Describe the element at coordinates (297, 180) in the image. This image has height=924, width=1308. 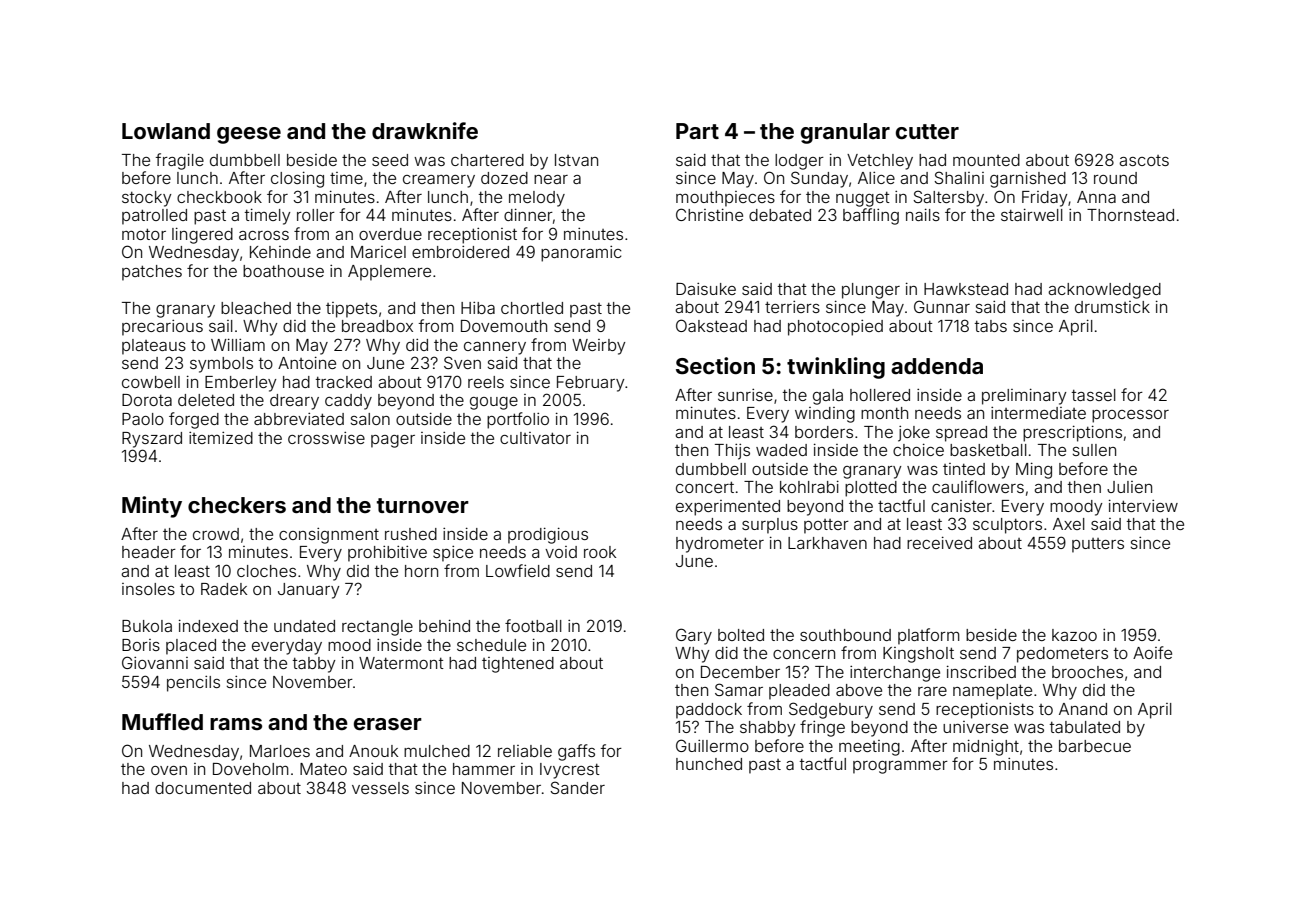
I see `closing` at that location.
